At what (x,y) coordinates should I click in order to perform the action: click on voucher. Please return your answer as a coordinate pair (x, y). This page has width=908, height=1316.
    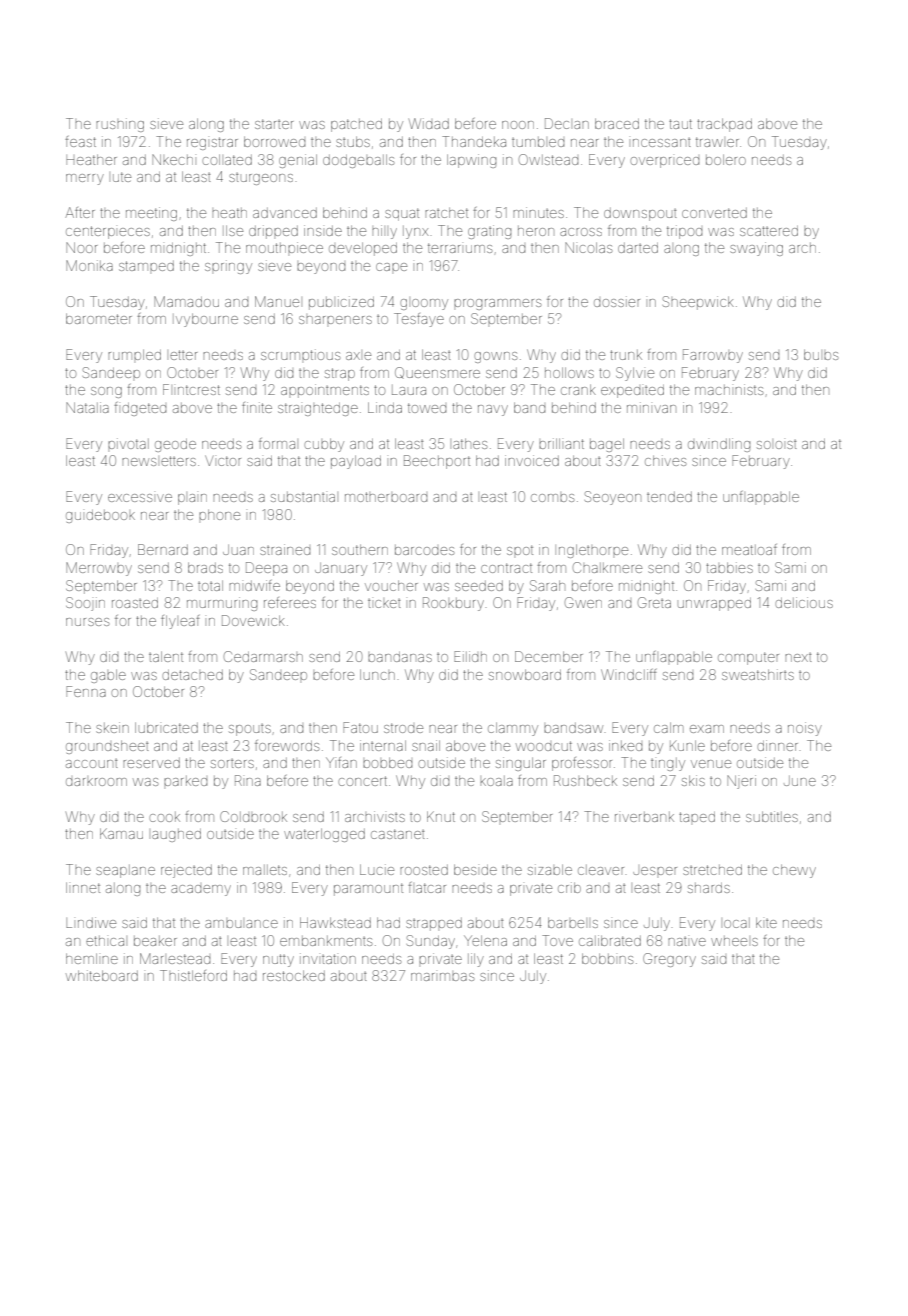
    Looking at the image, I should click on (391, 585).
